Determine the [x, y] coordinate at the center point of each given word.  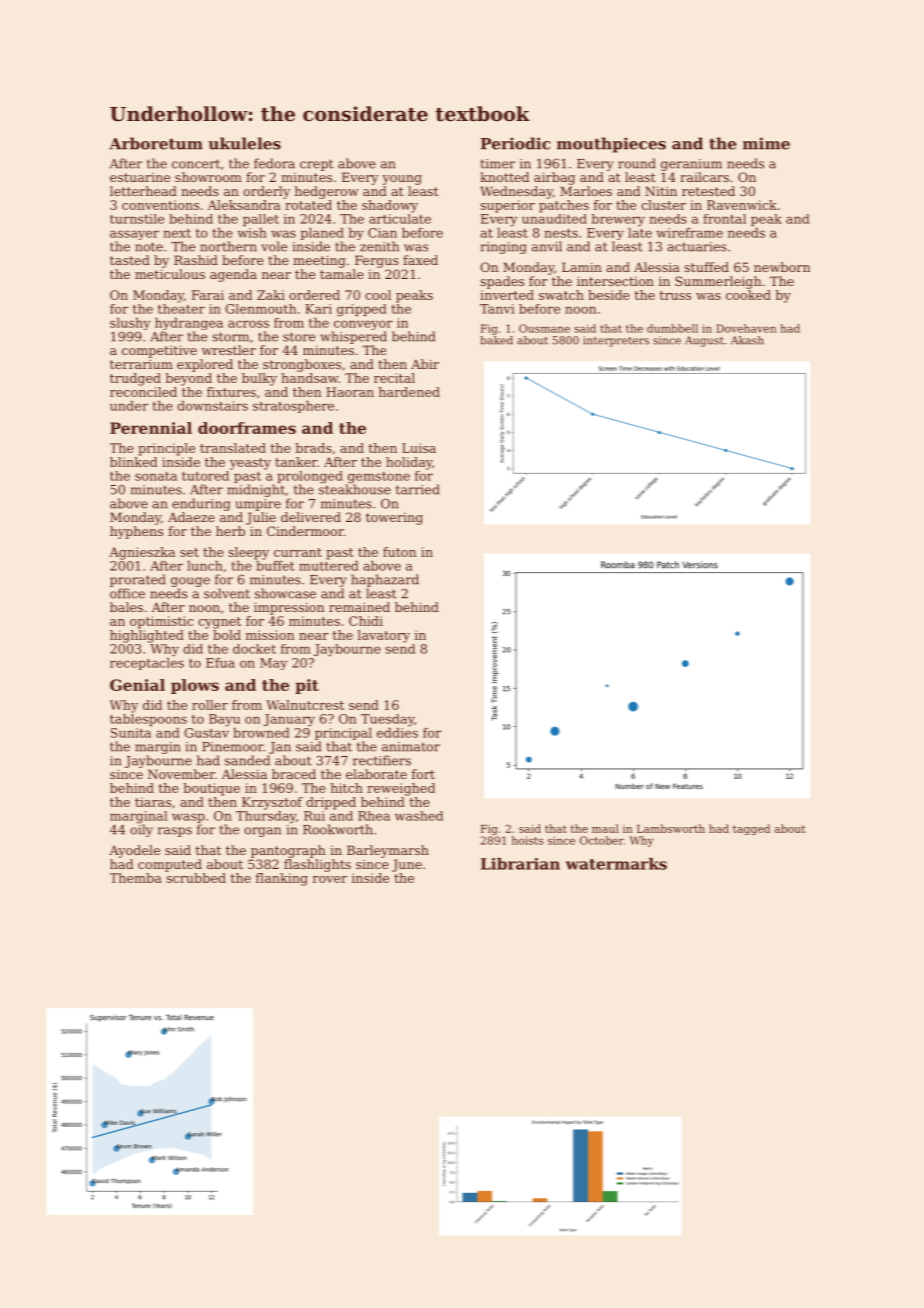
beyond [189, 379]
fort [423, 774]
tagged [751, 829]
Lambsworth [671, 828]
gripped [362, 310]
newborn [782, 267]
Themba [136, 878]
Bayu [224, 720]
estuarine [140, 177]
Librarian [520, 864]
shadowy [390, 206]
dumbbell [672, 328]
